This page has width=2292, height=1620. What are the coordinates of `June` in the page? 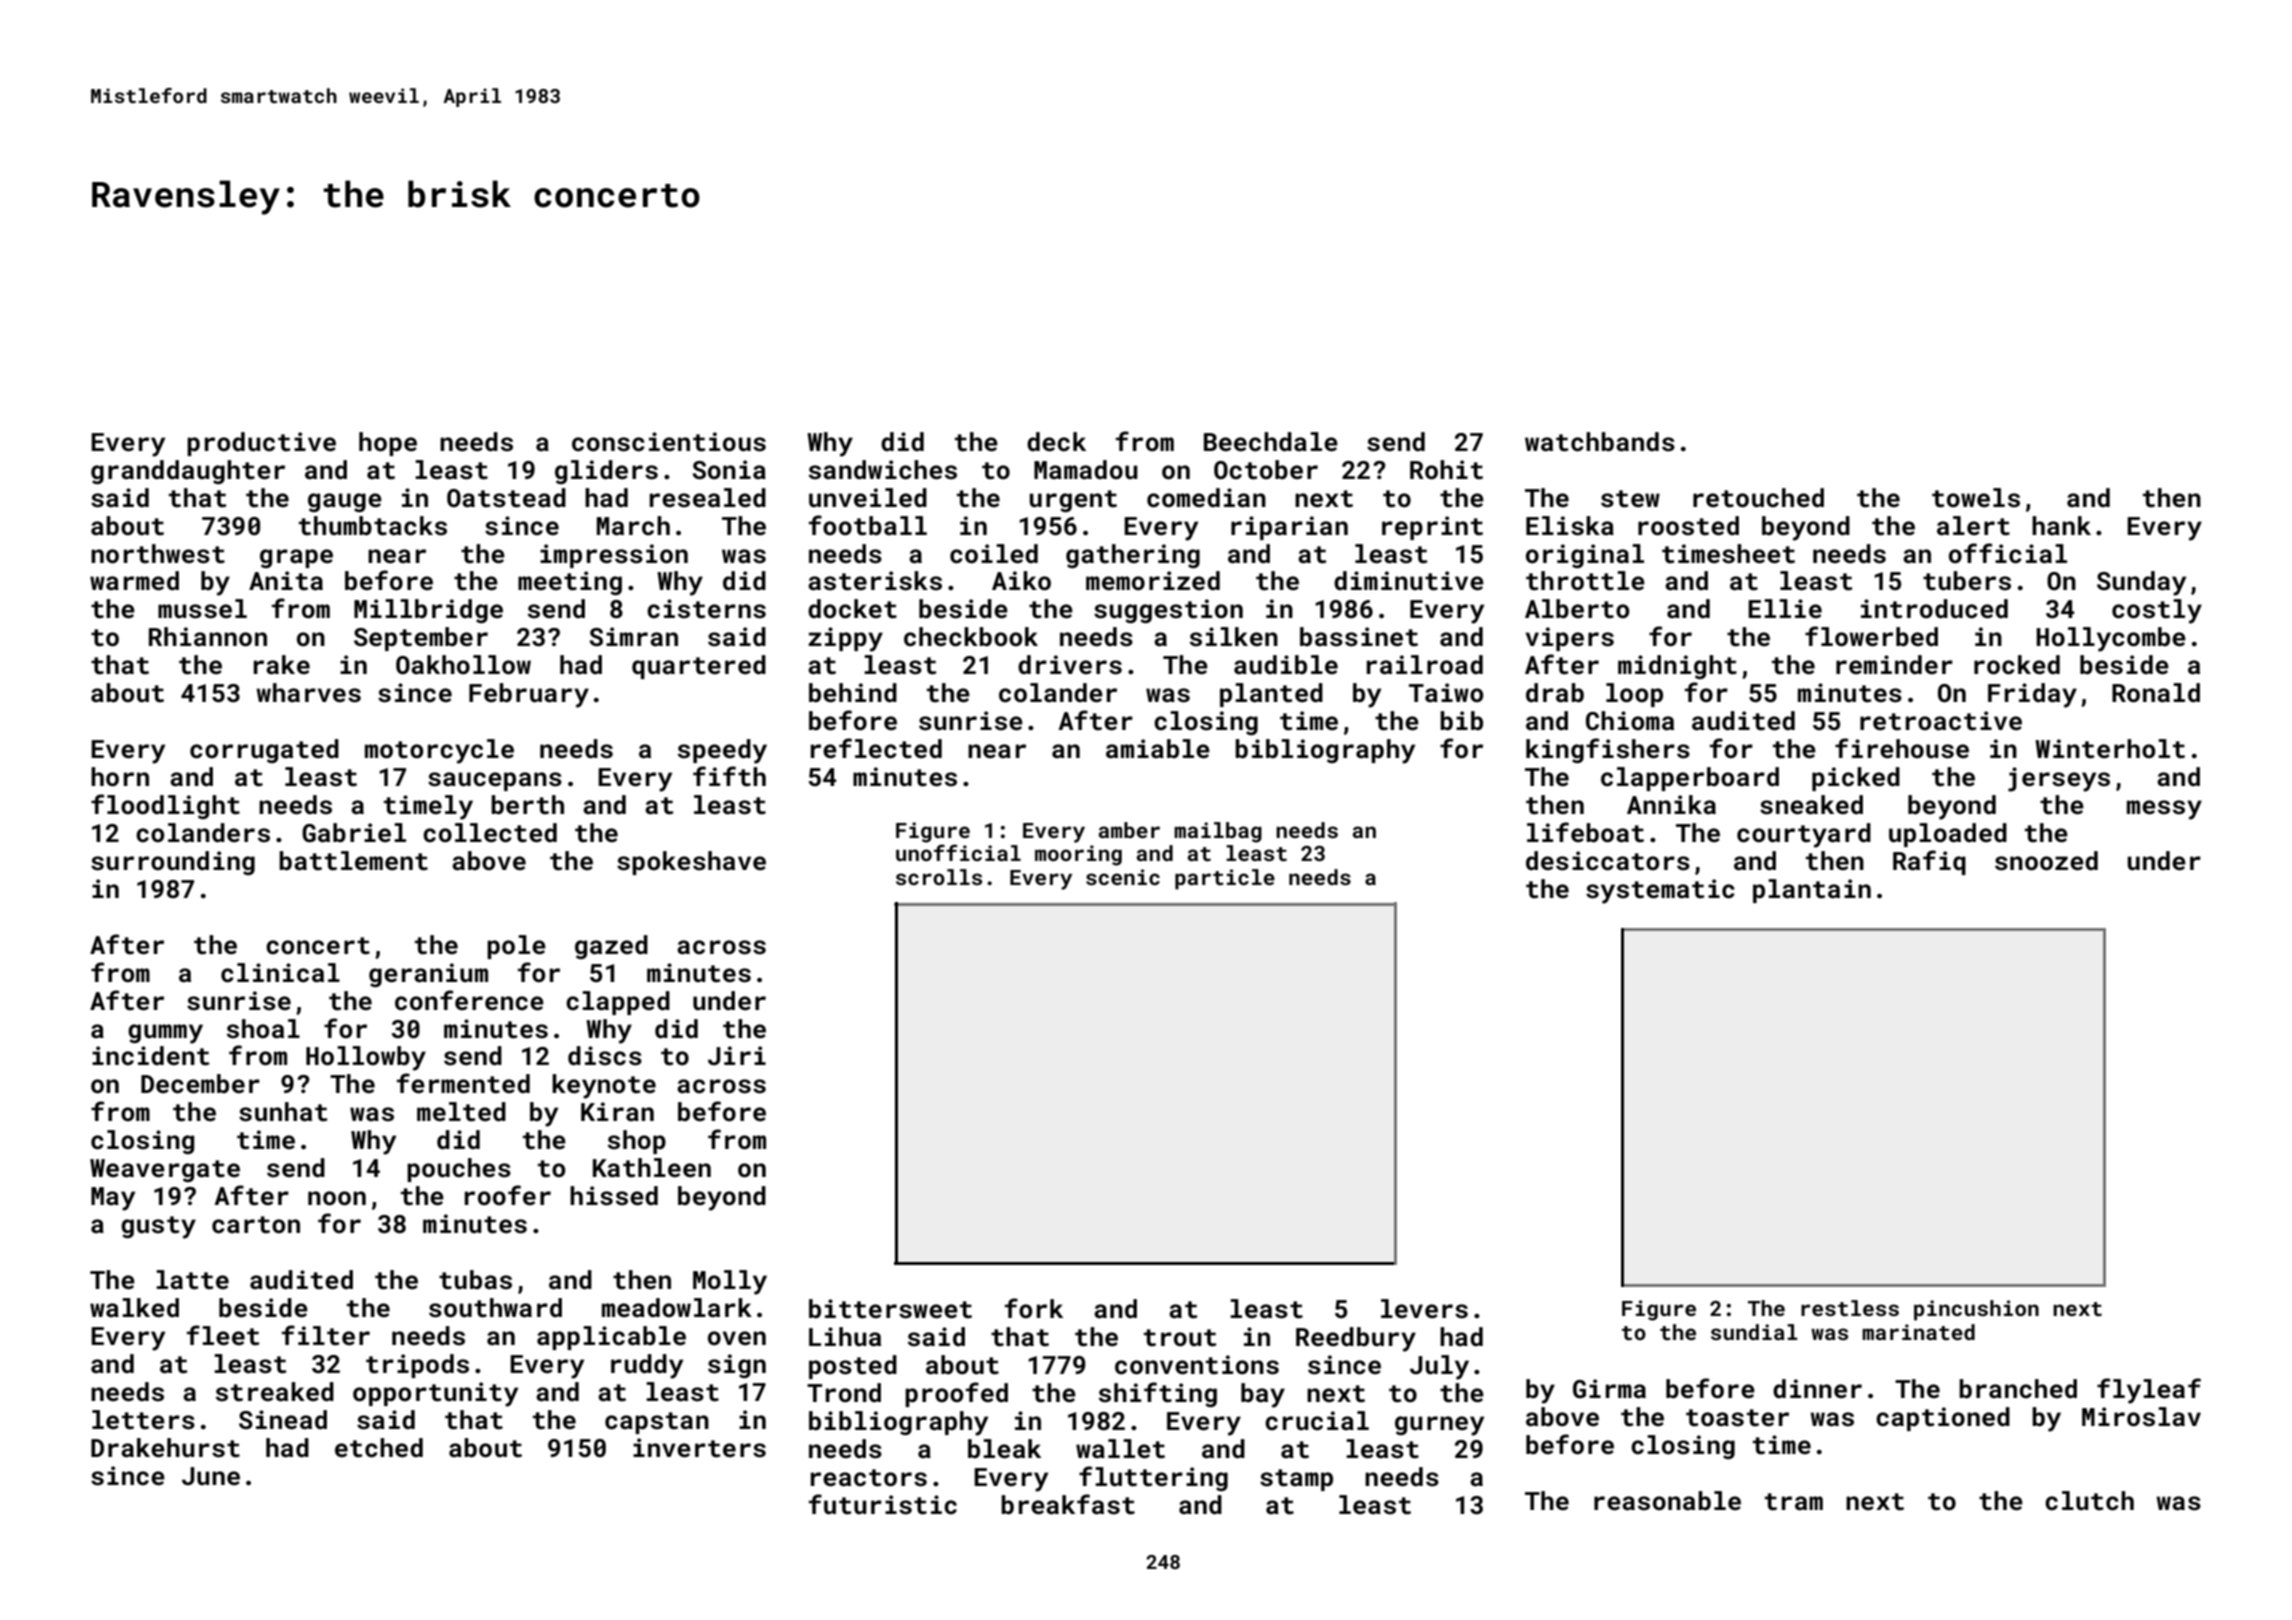 It's located at (211, 1476).
